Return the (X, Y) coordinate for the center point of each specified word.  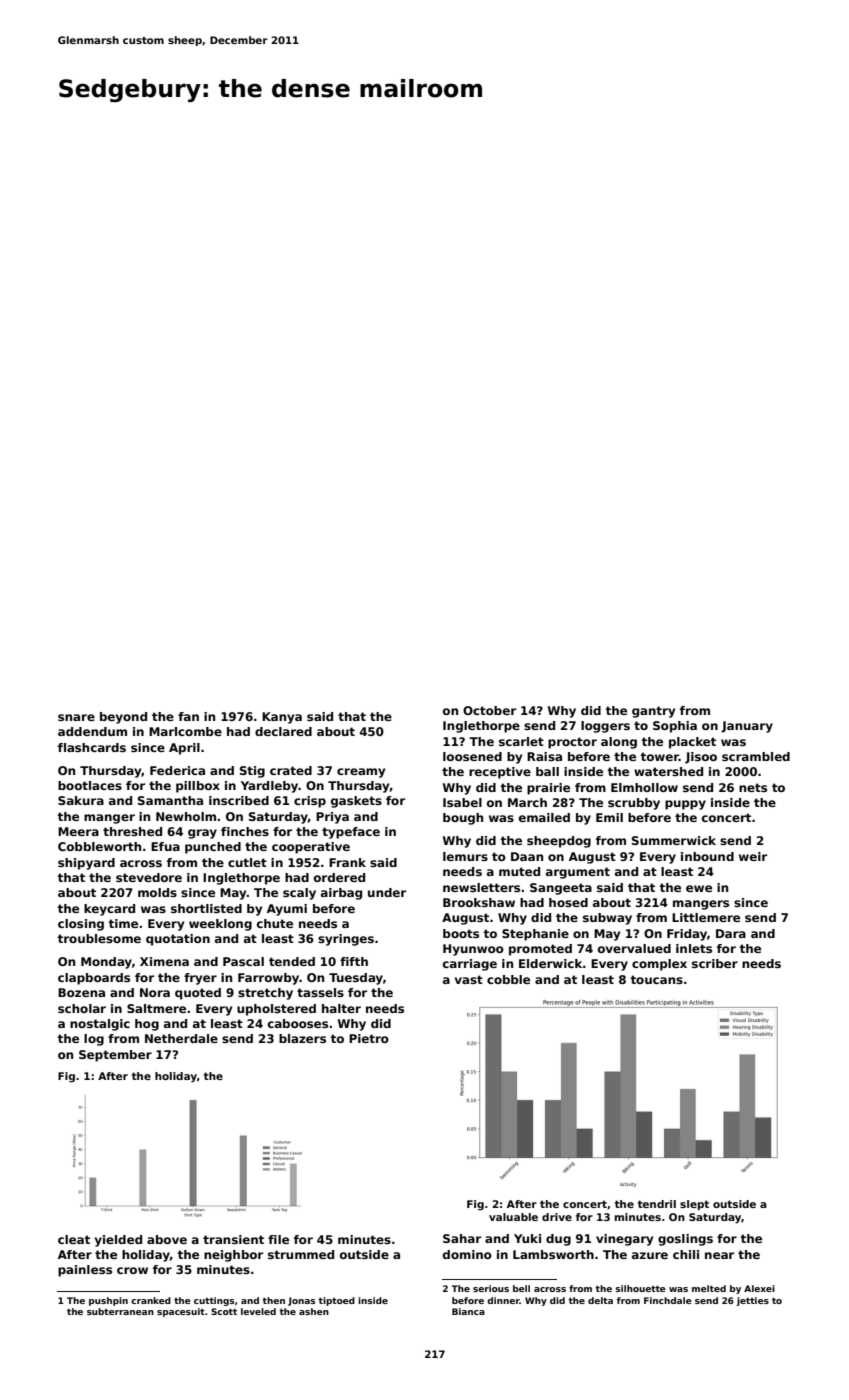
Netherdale (181, 1038)
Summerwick (674, 840)
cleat (74, 1239)
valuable (513, 1217)
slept (694, 1205)
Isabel (462, 802)
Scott (224, 1311)
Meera (78, 831)
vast (469, 979)
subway (607, 919)
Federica (177, 770)
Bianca (468, 1311)
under (387, 892)
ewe (699, 888)
